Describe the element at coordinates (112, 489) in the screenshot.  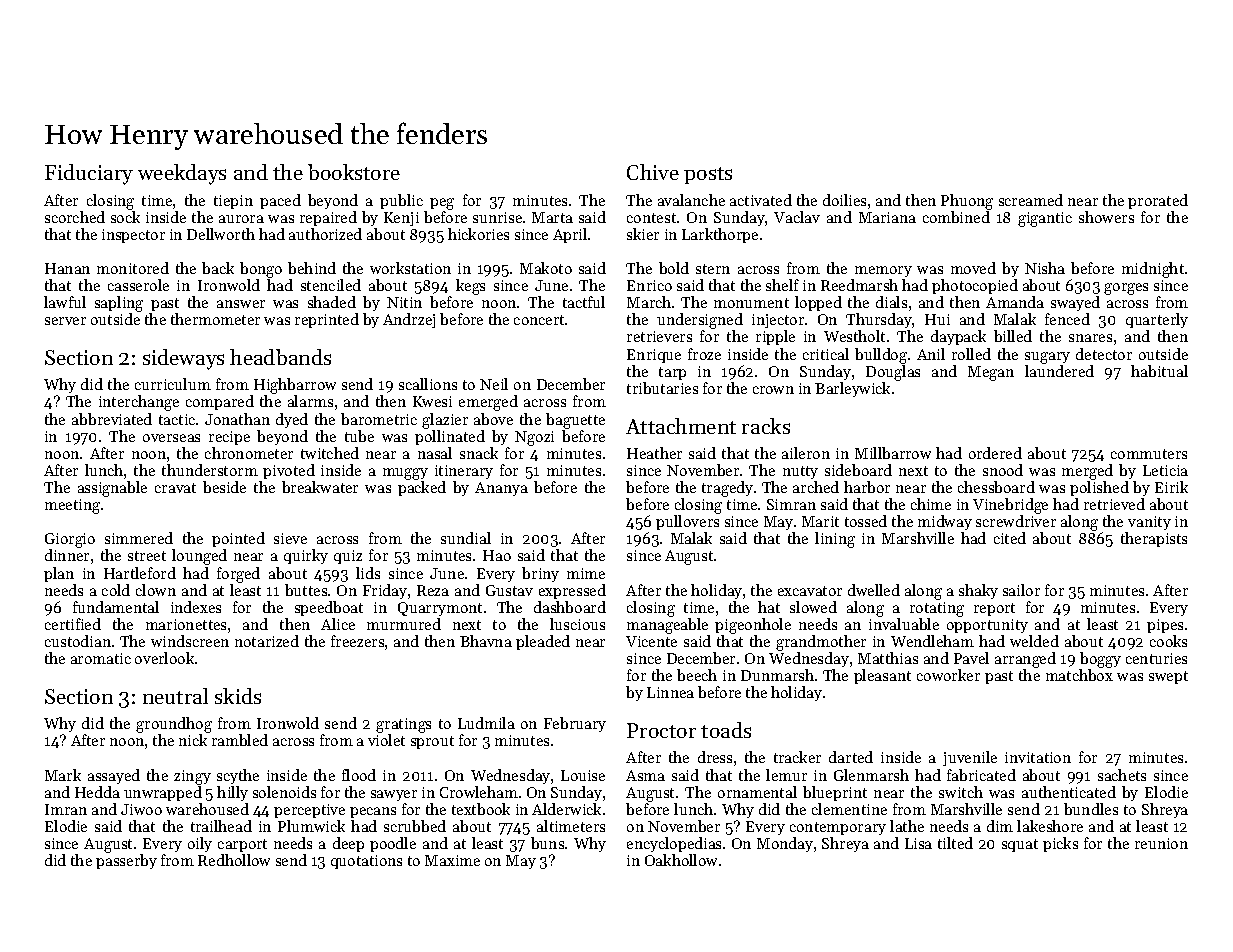
I see `assignable` at that location.
